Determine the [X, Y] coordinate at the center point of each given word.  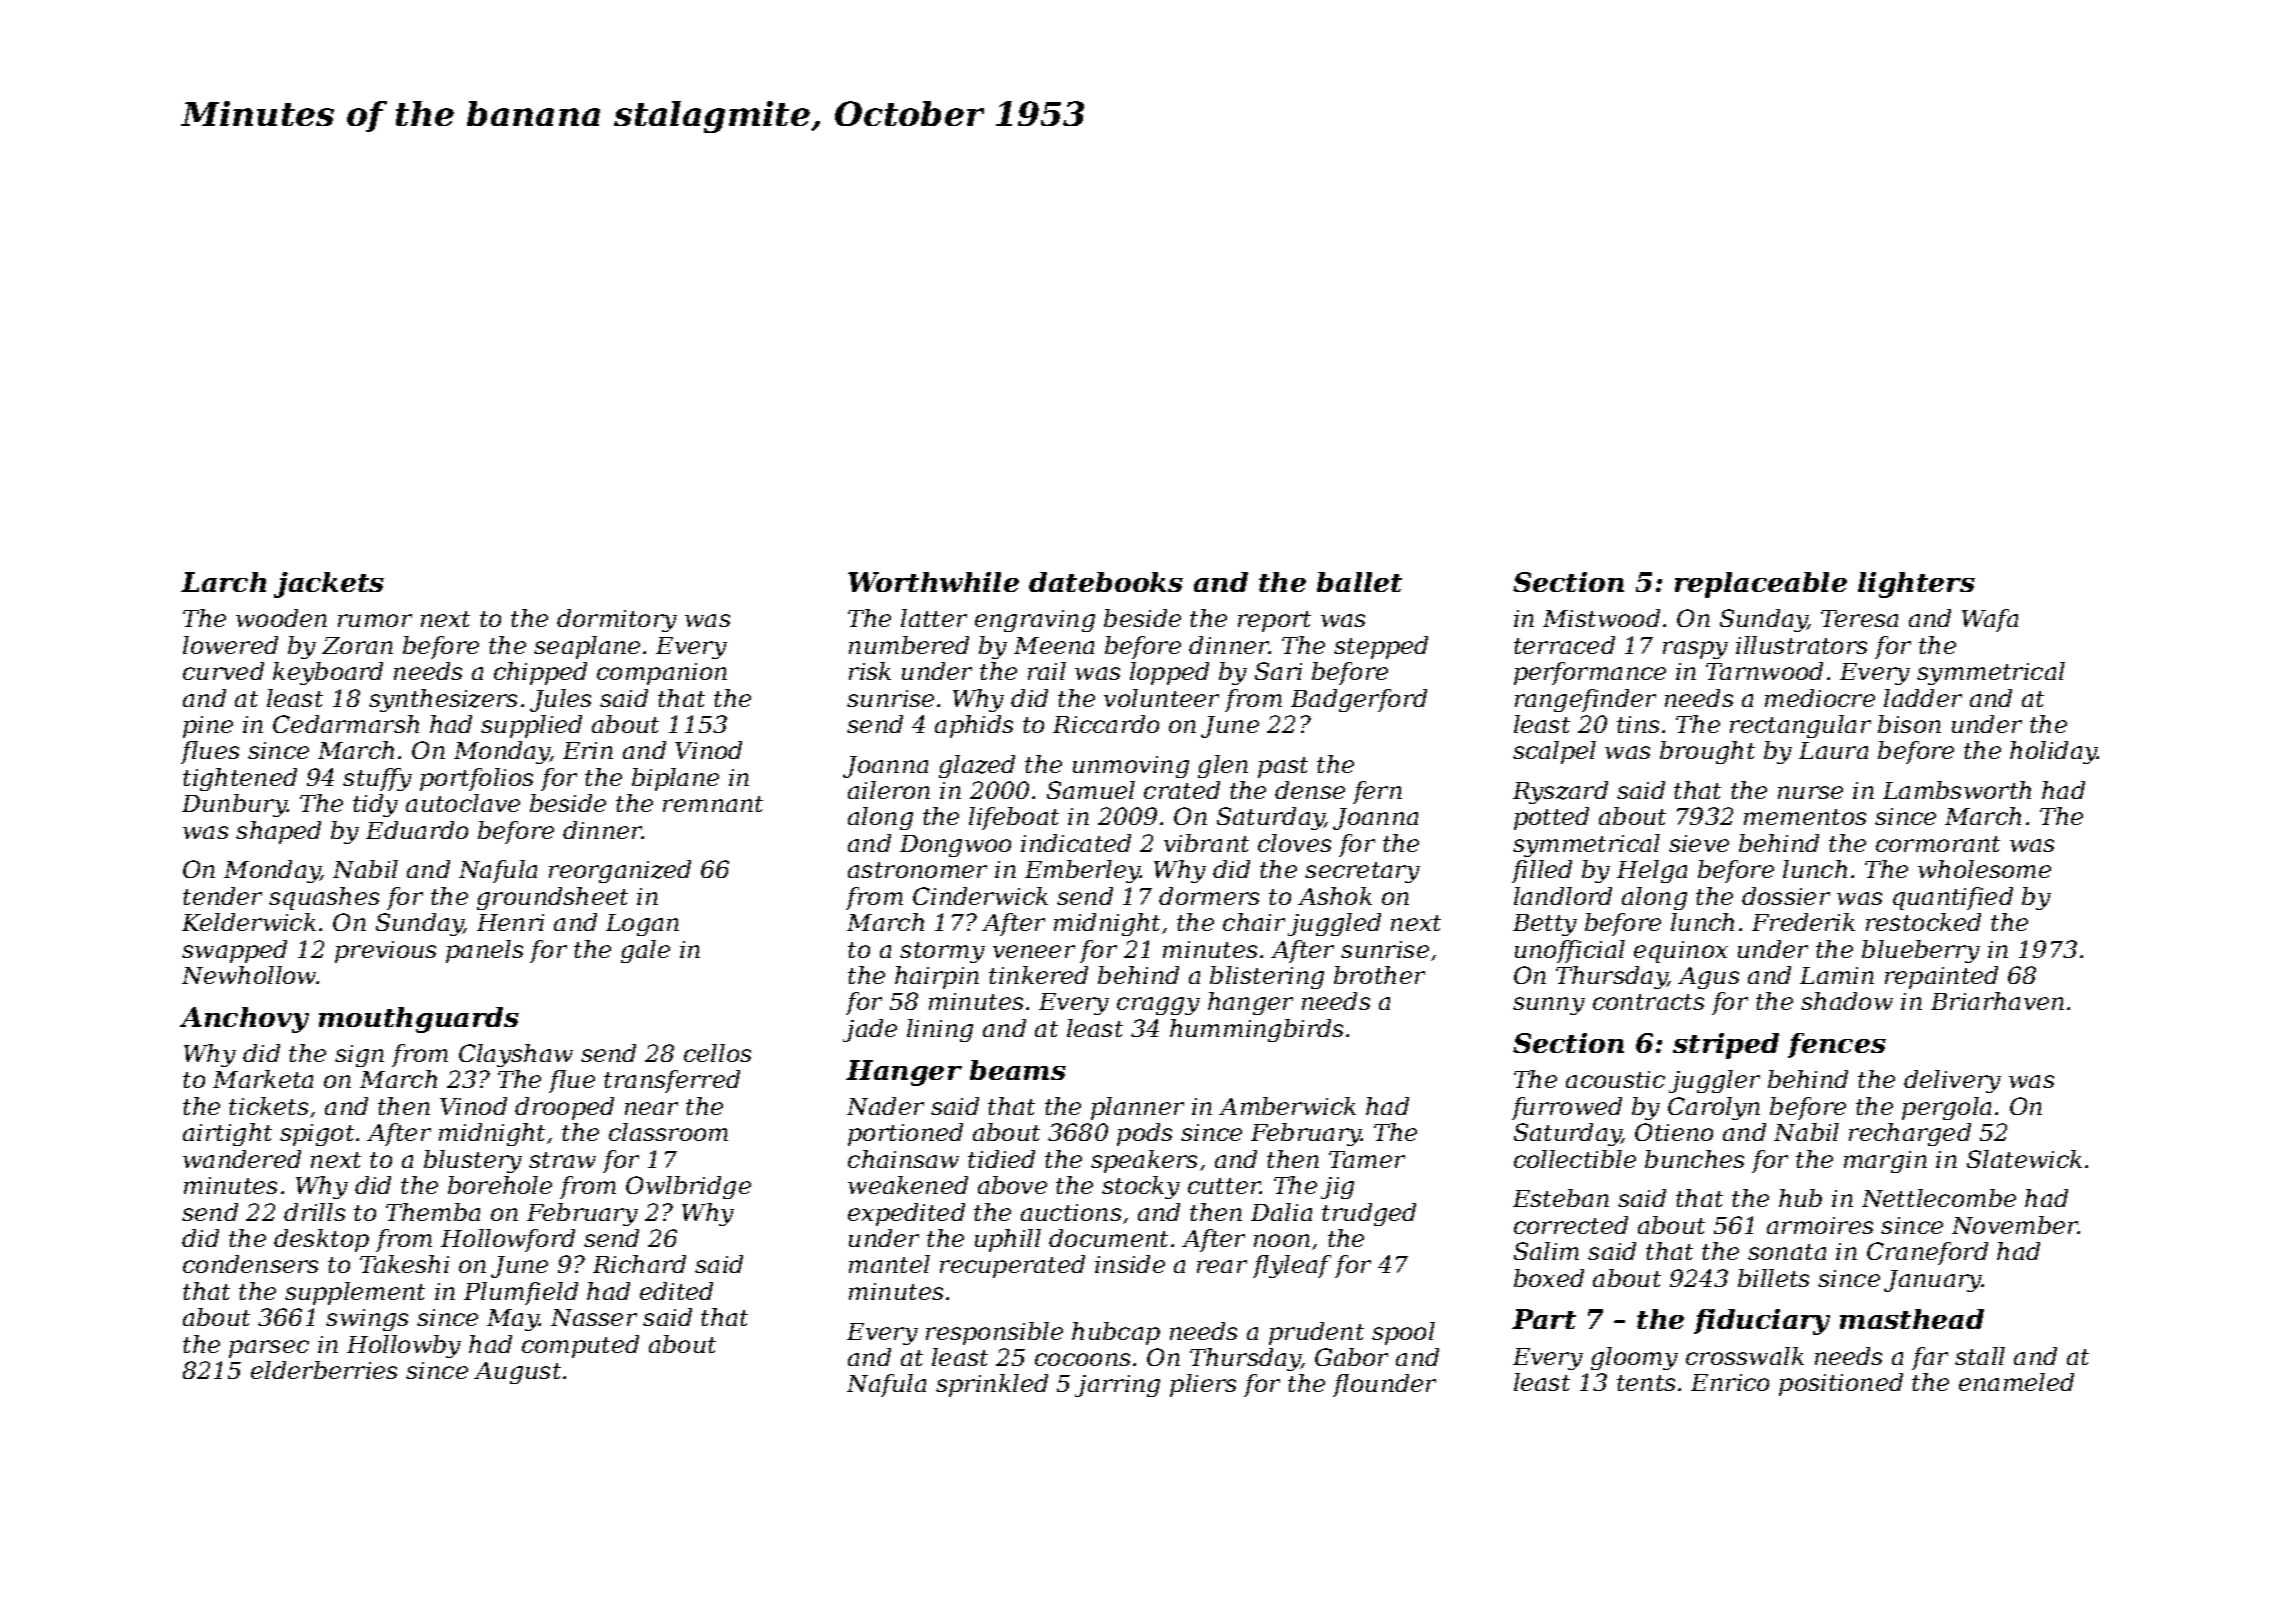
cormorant [1938, 844]
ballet [1359, 582]
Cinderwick [980, 896]
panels [484, 951]
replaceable [1761, 585]
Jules [560, 700]
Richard [639, 1264]
